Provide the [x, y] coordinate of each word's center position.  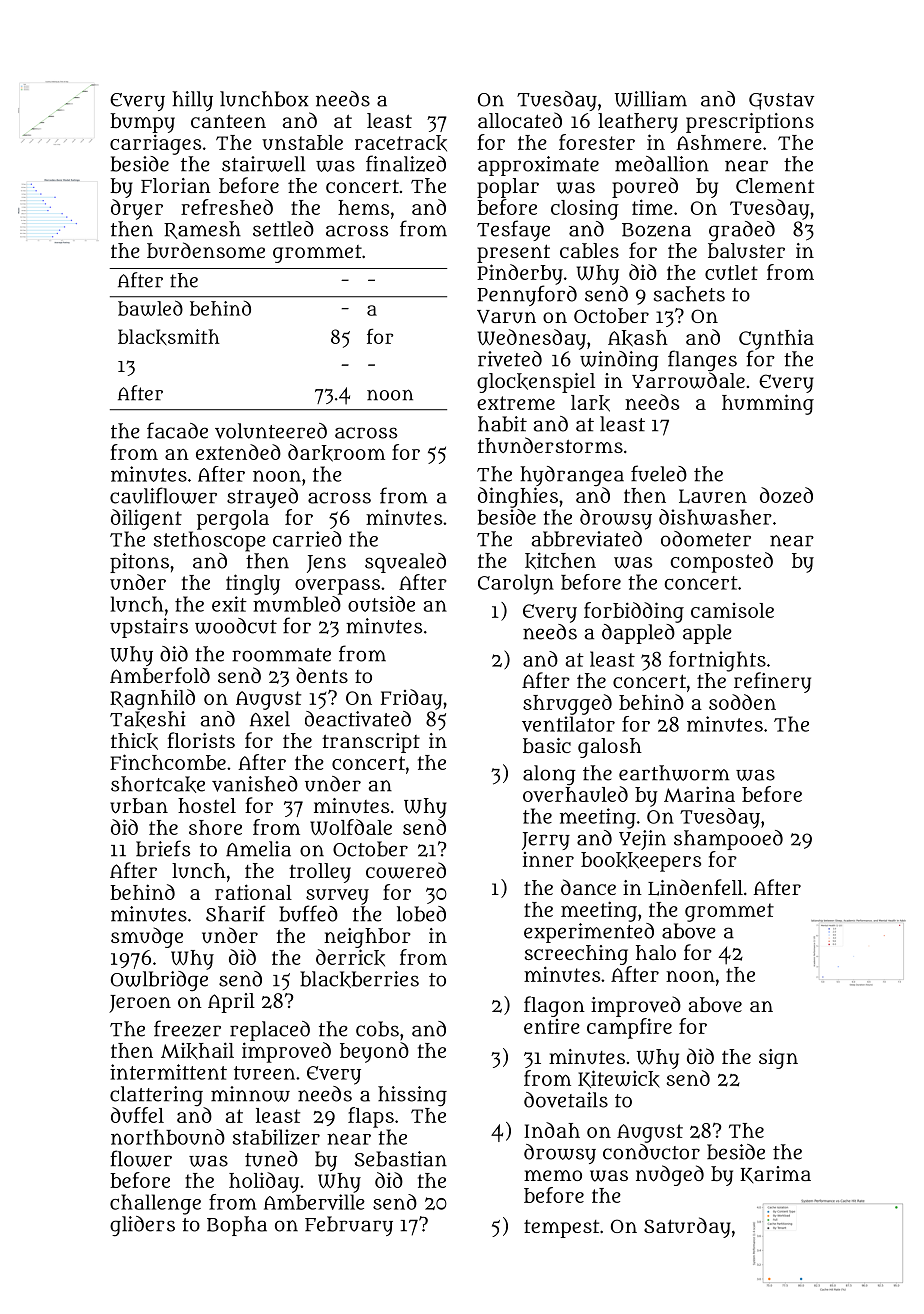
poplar [508, 188]
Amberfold [160, 675]
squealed [405, 563]
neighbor [367, 938]
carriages [155, 144]
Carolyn [516, 584]
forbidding [634, 612]
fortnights [717, 661]
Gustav [781, 101]
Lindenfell [695, 887]
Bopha [237, 1226]
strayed [262, 498]
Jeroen [140, 1004]
